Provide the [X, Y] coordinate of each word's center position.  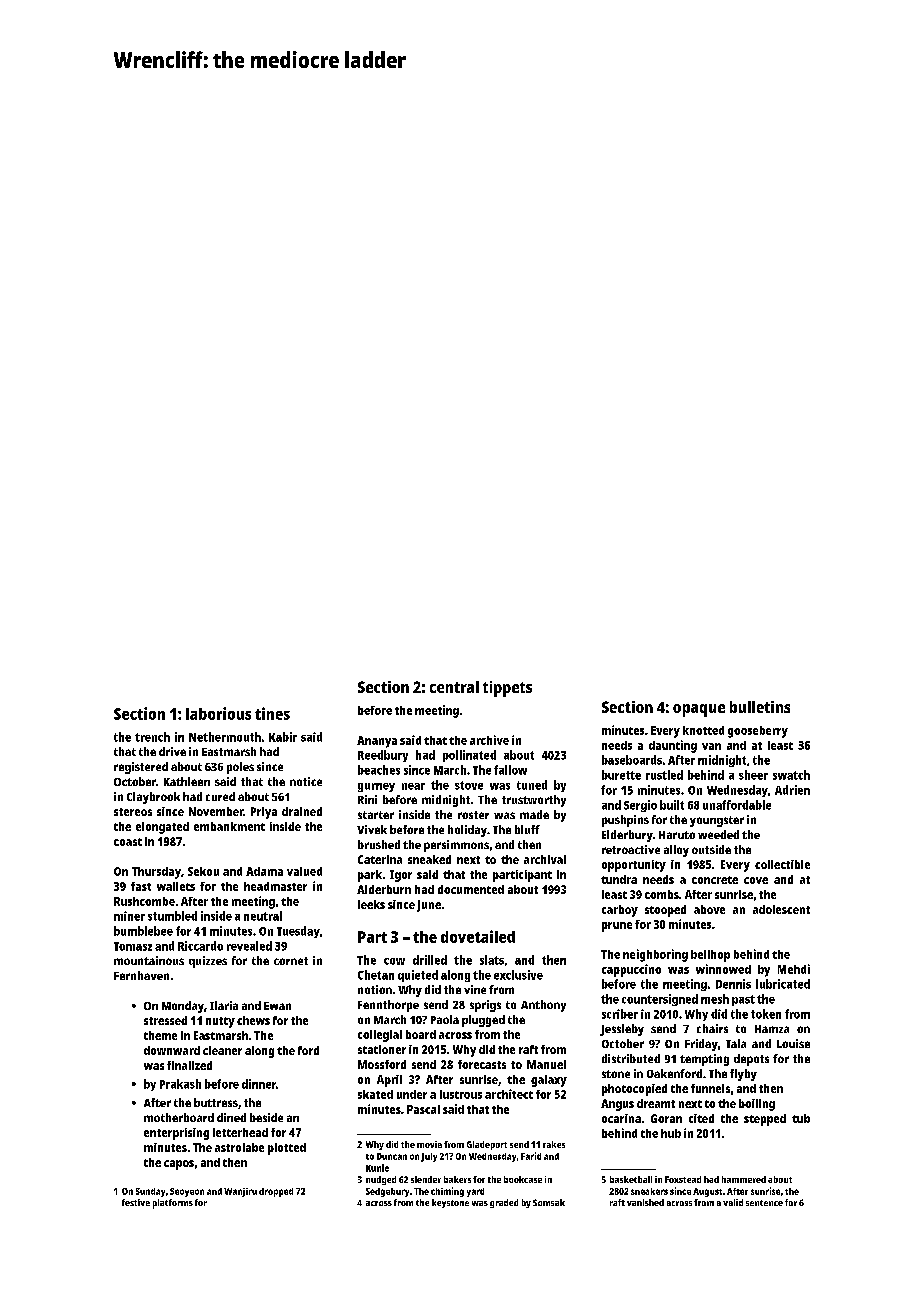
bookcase [523, 1179]
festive [136, 1202]
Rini [367, 799]
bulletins [760, 707]
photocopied [634, 1090]
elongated [162, 828]
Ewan [277, 1006]
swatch [791, 775]
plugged [483, 1021]
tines [272, 713]
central [454, 687]
